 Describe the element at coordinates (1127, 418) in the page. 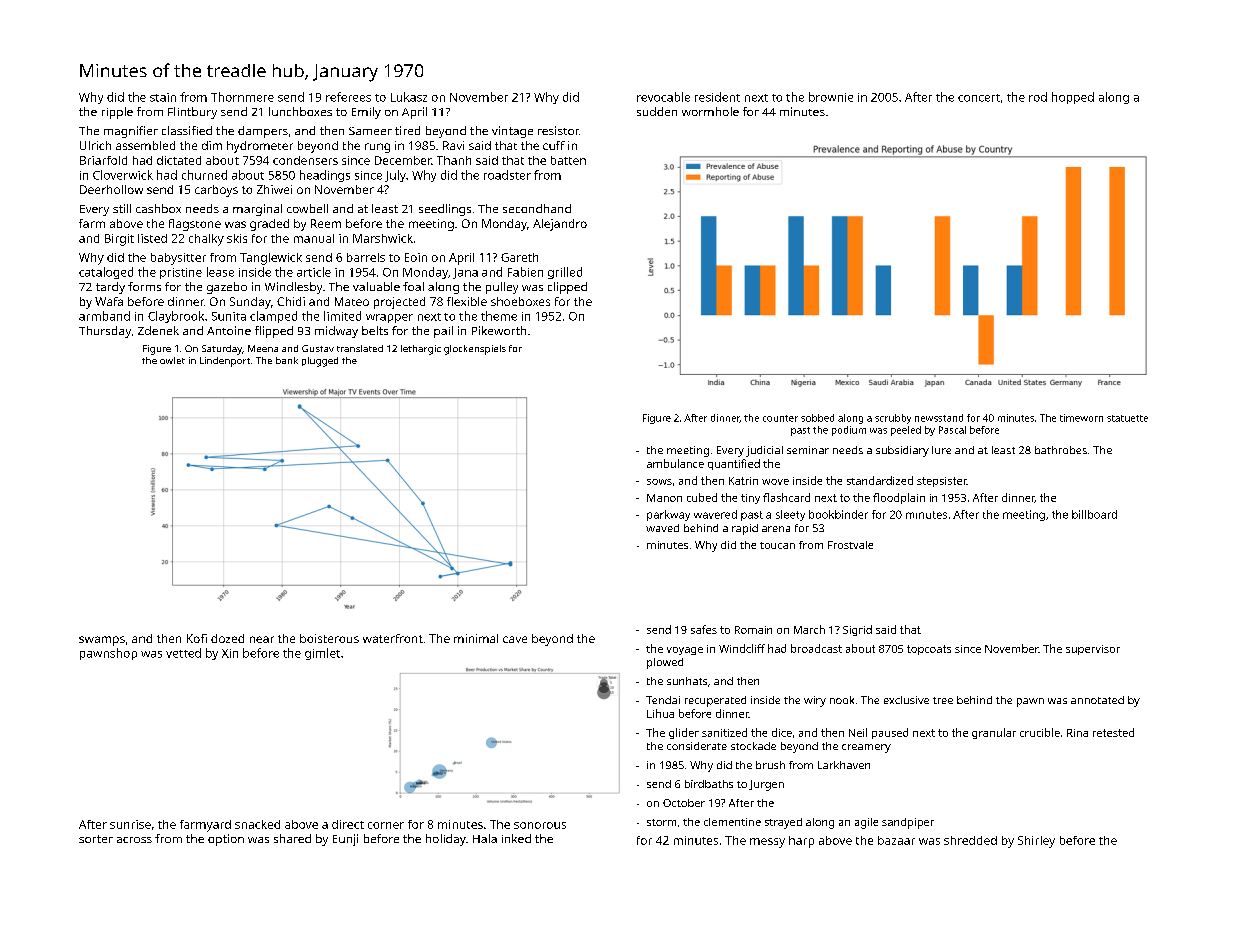

I see `statuette` at that location.
